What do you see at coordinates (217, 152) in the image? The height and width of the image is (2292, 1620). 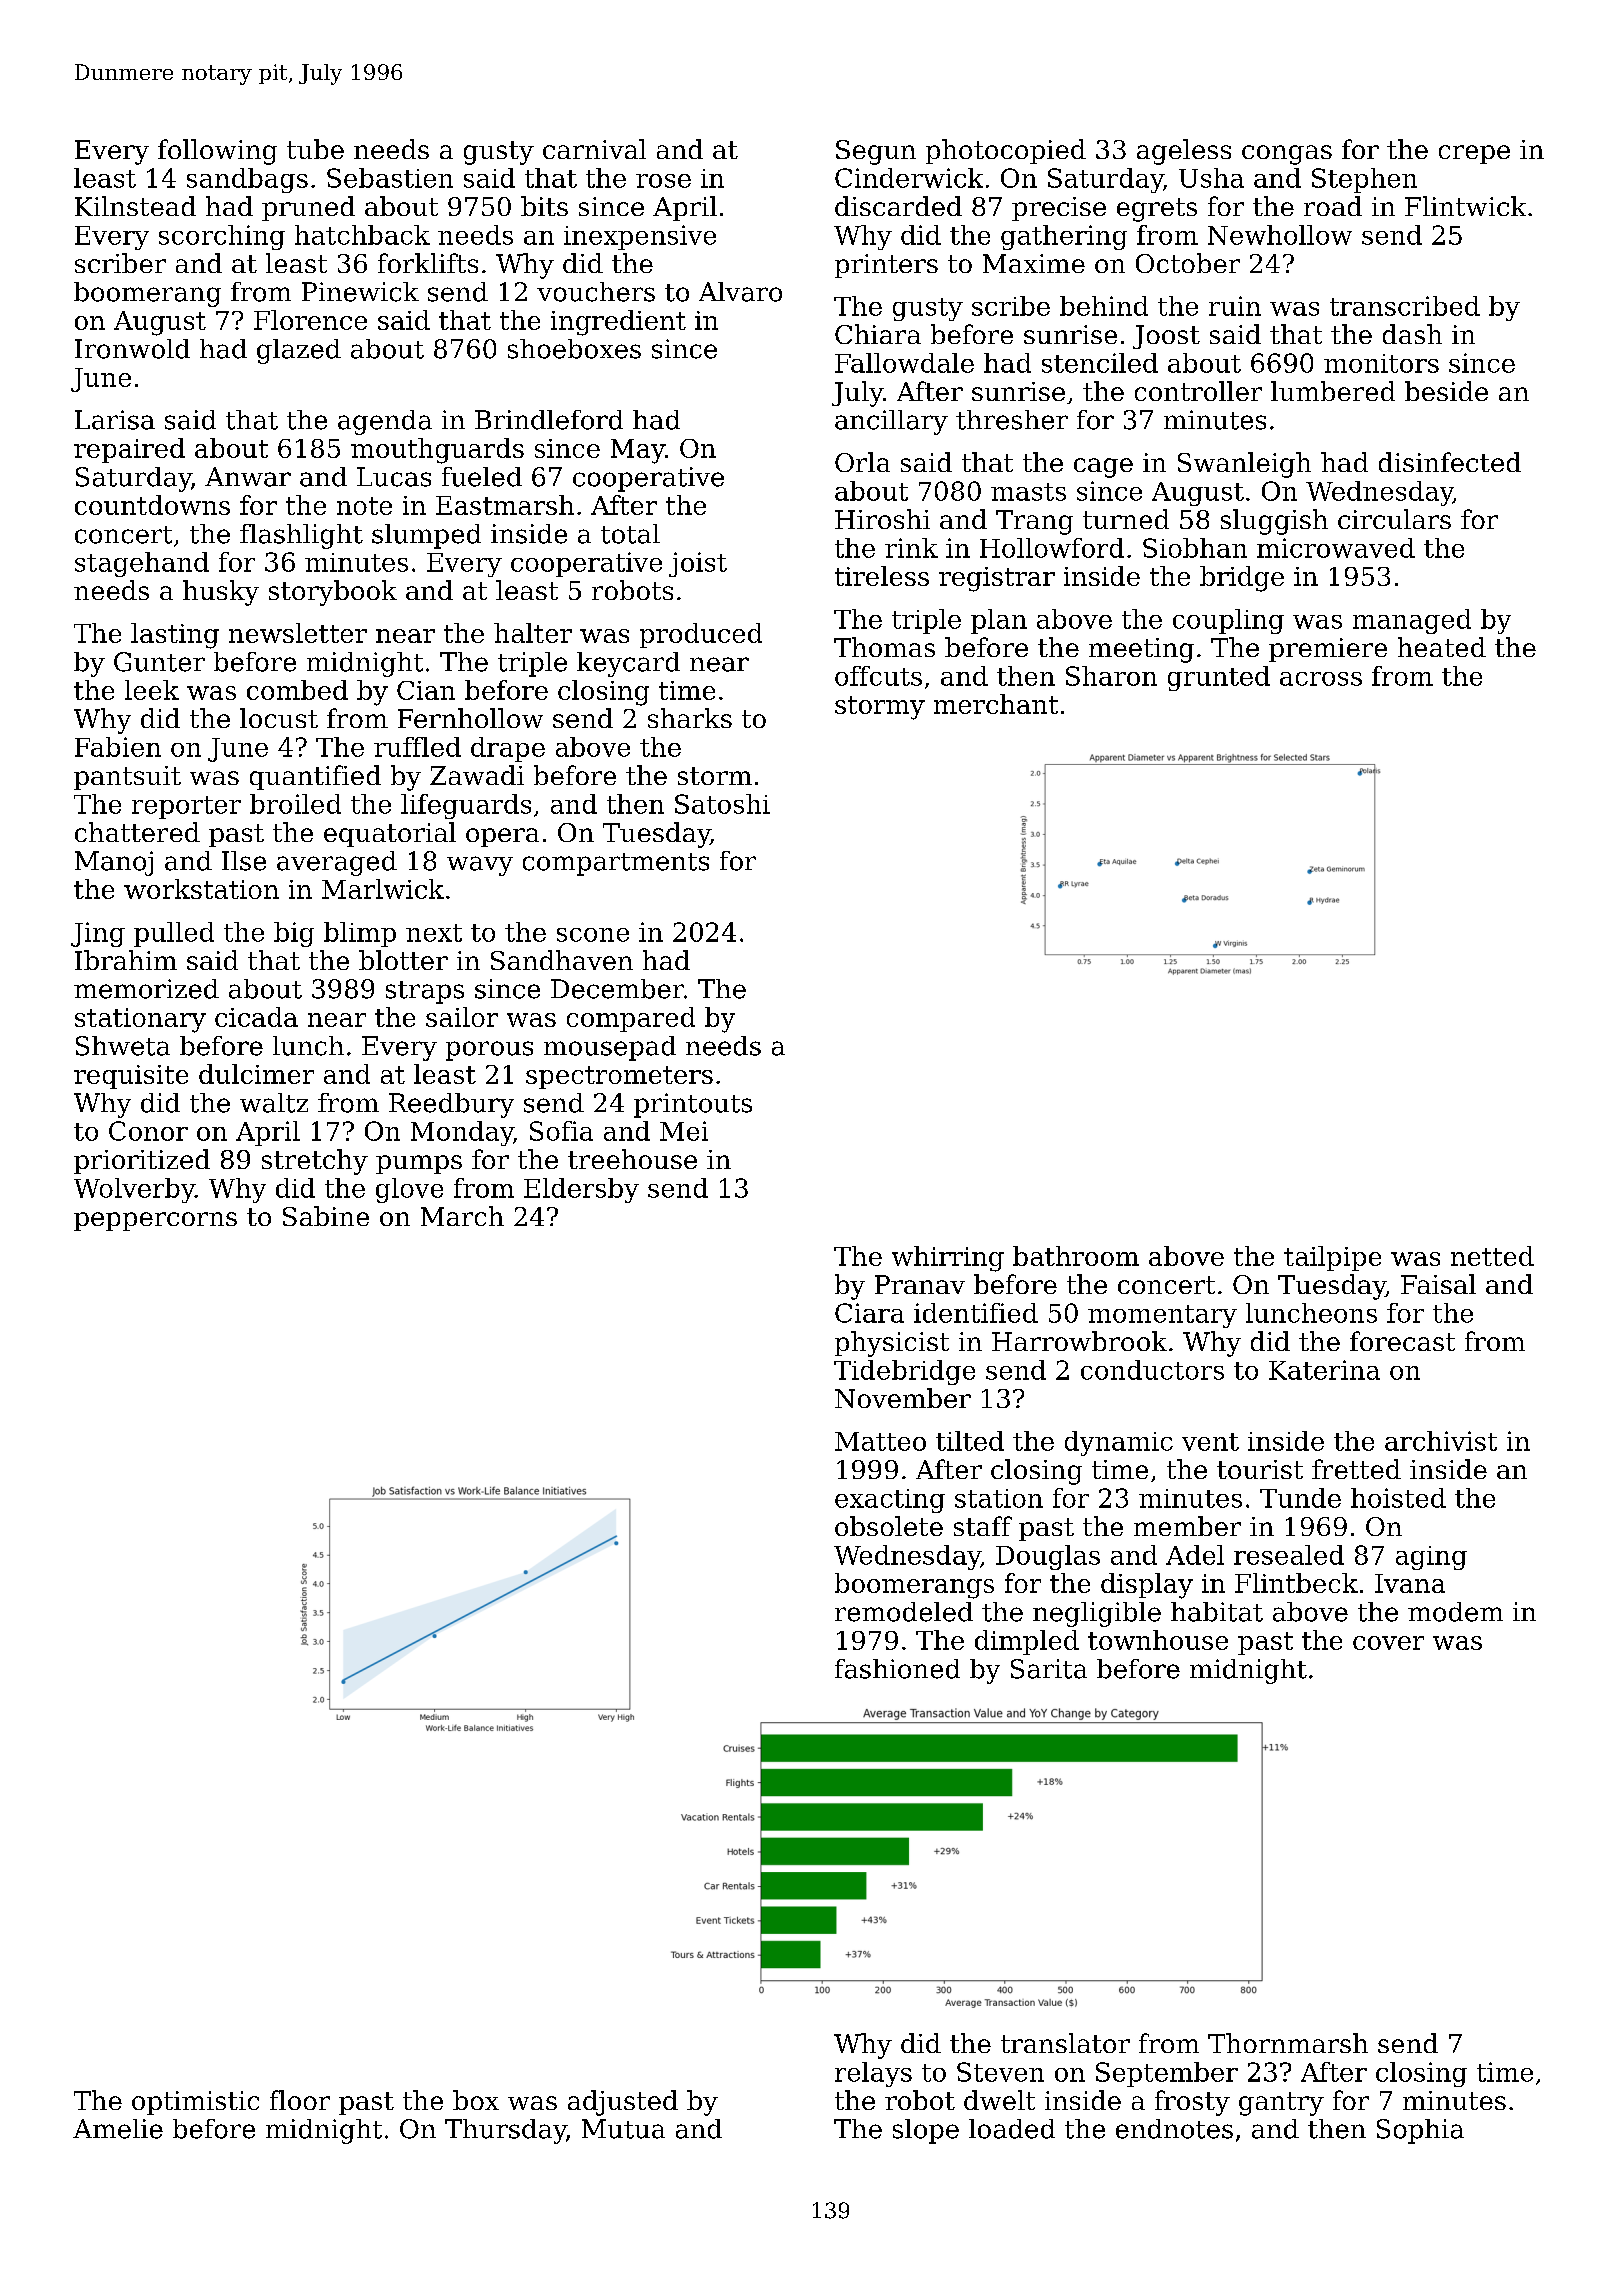 I see `following` at bounding box center [217, 152].
